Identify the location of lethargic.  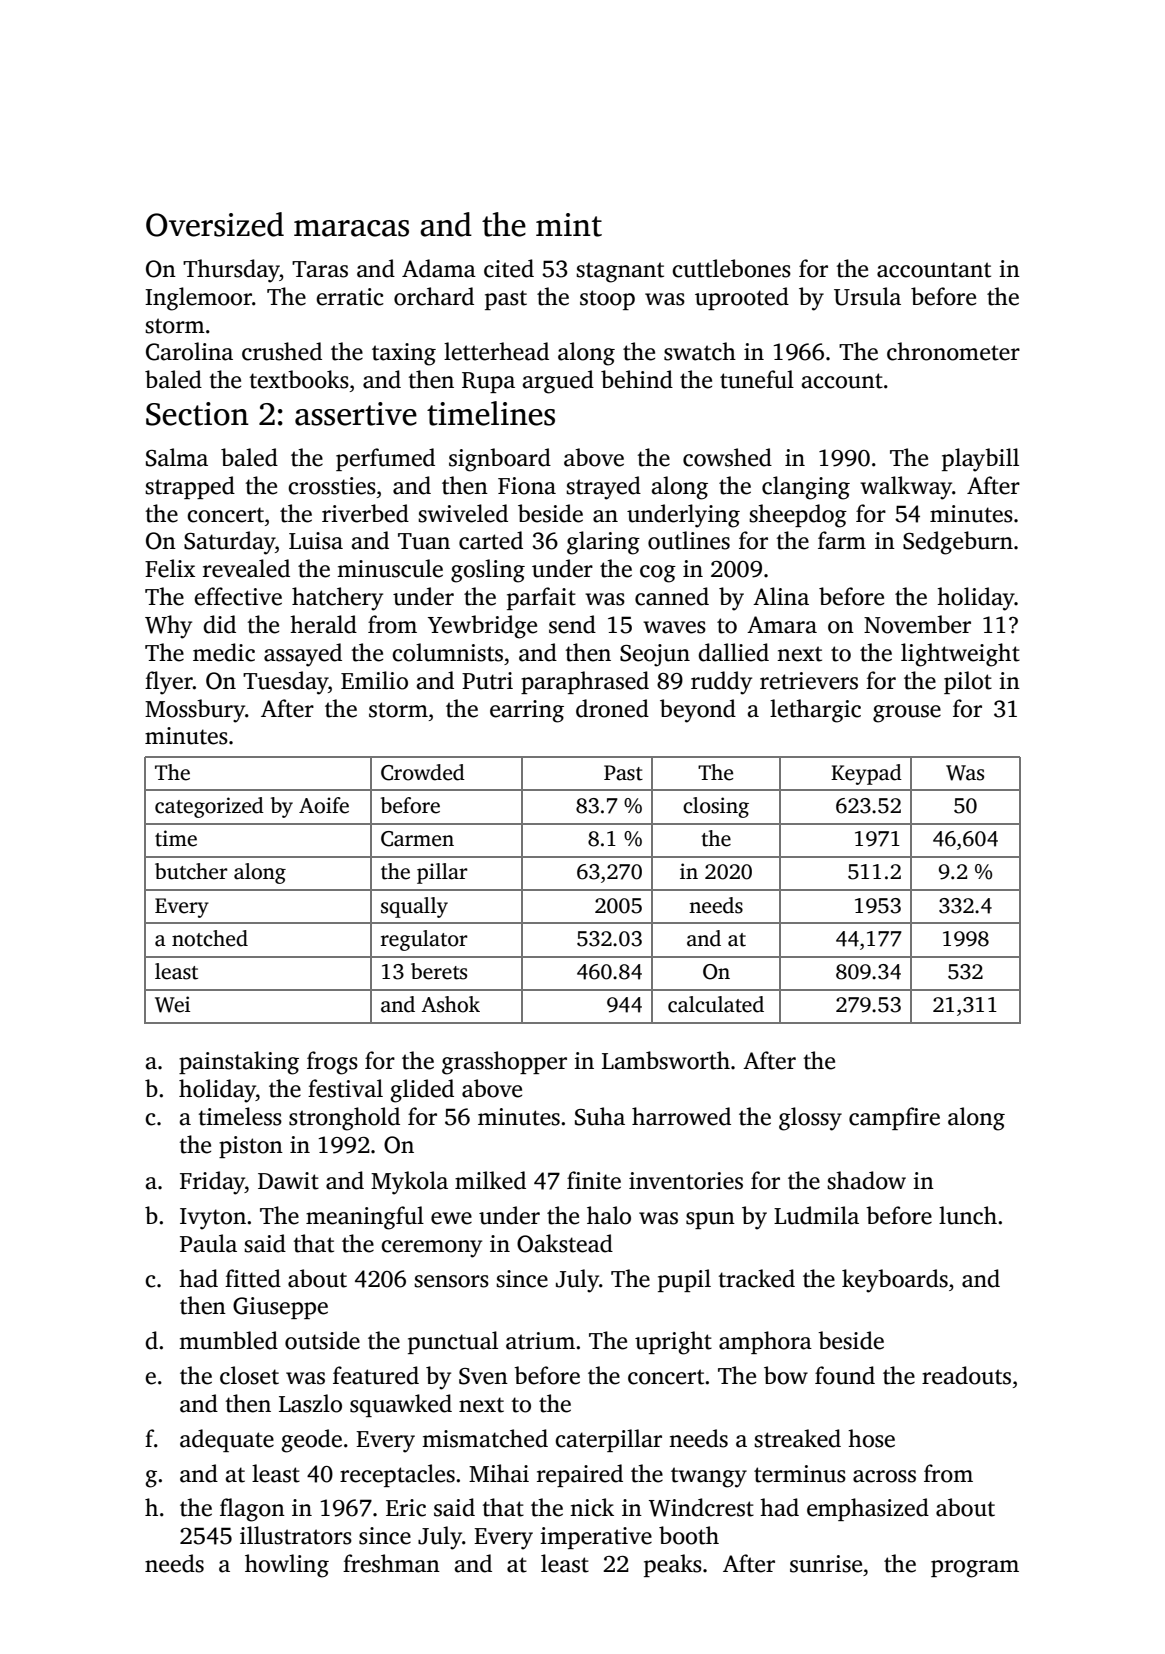
(815, 711).
